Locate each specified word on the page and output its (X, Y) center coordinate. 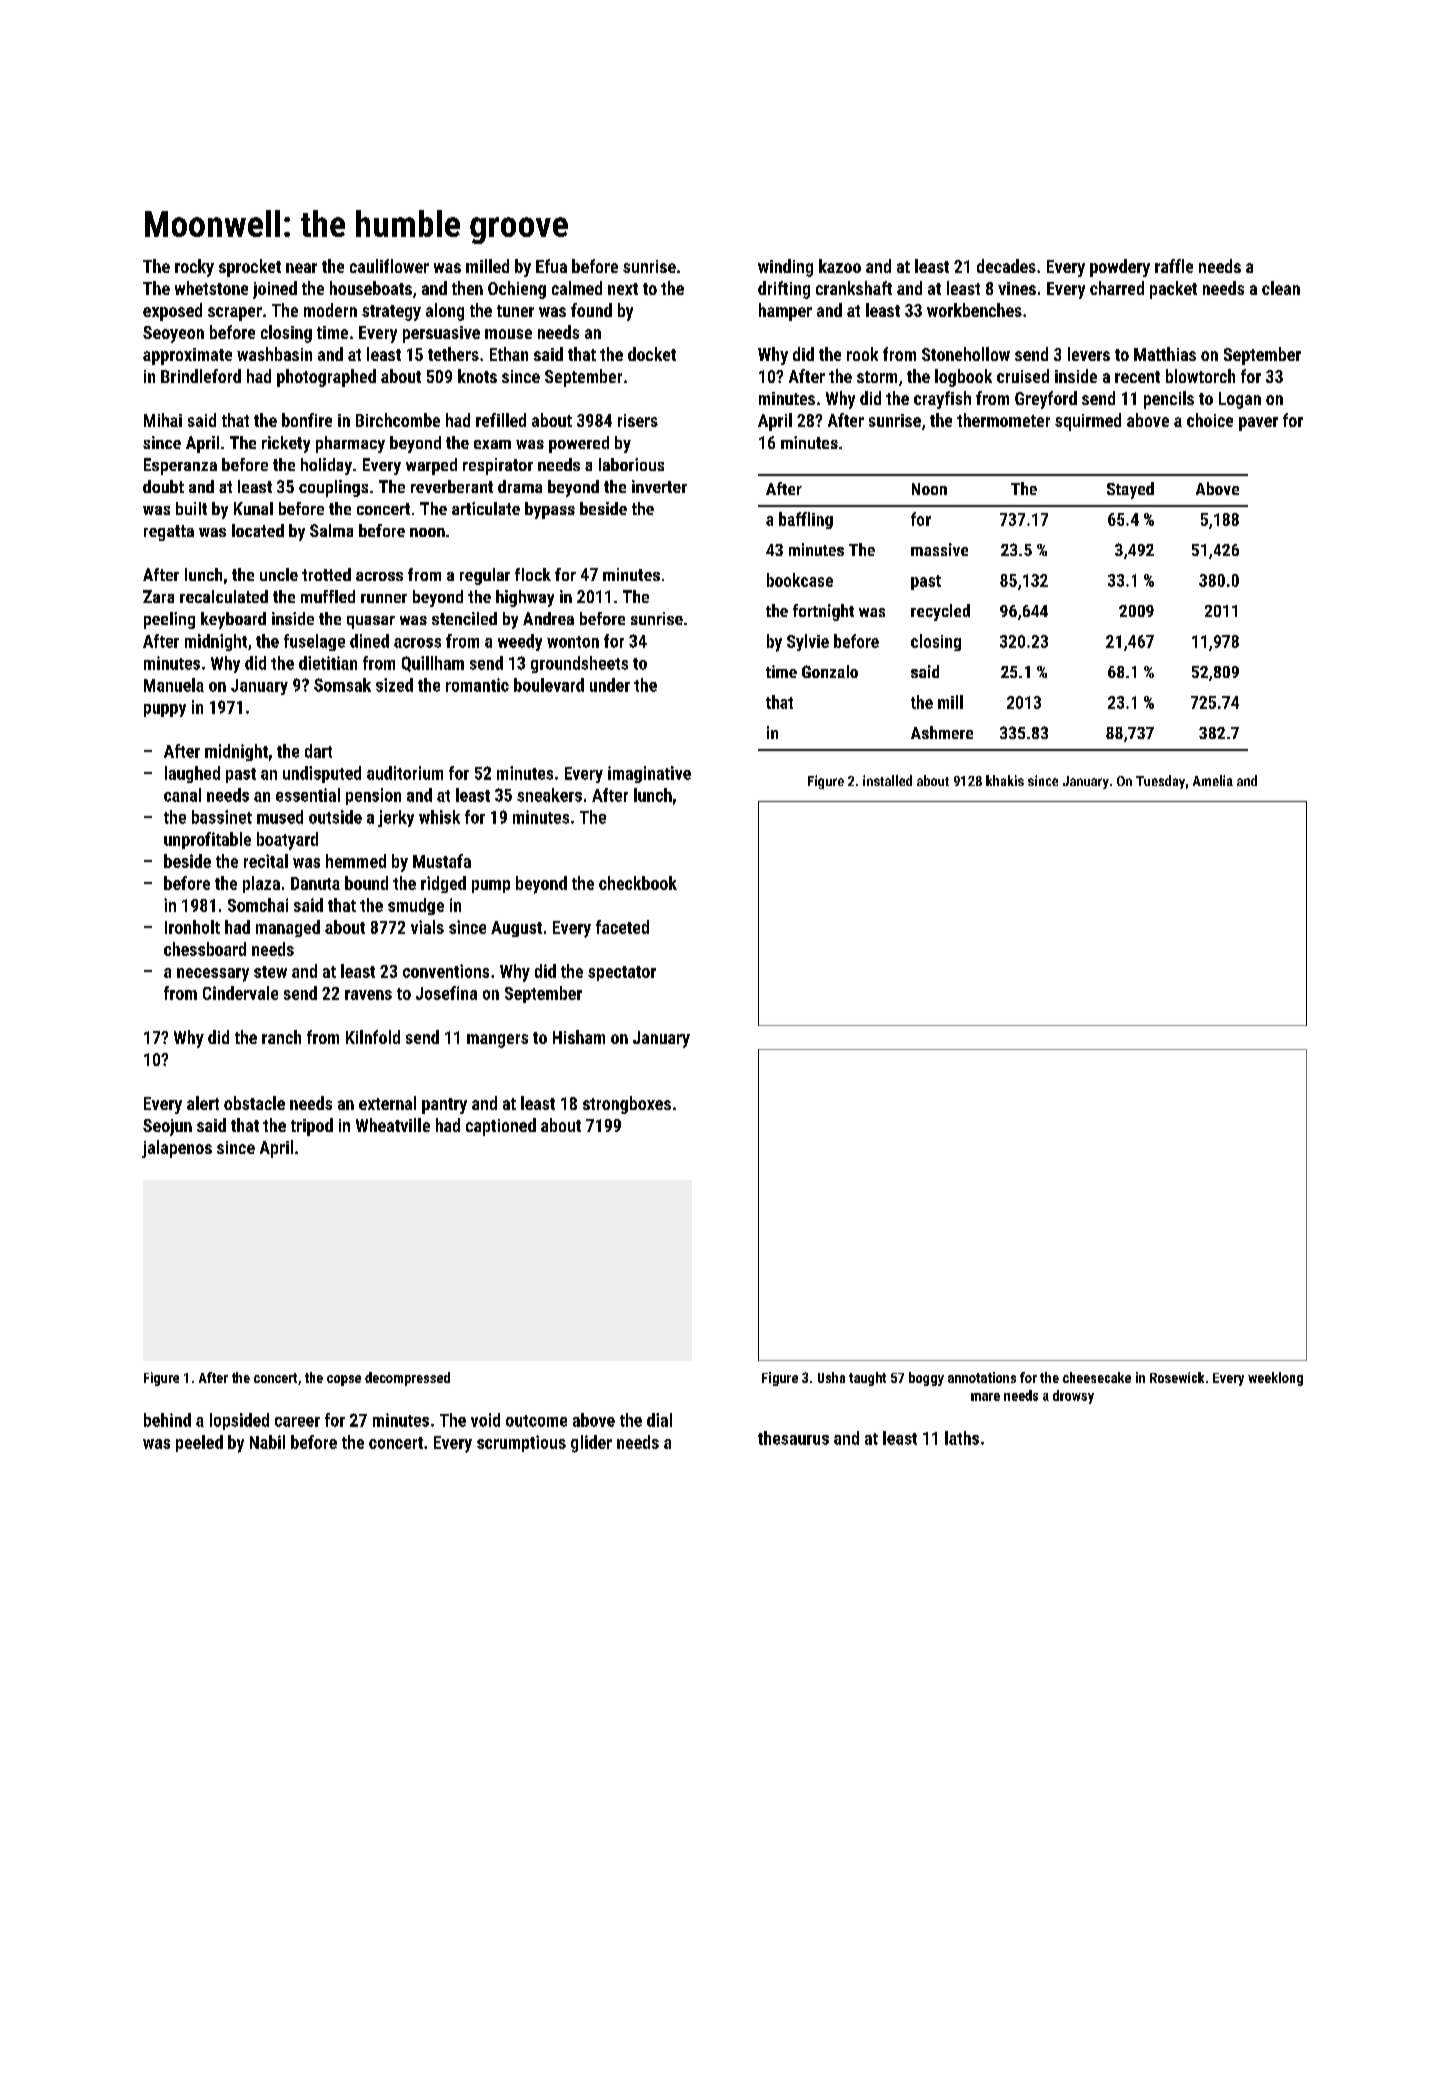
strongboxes (627, 1105)
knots (477, 376)
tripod (312, 1127)
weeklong (1275, 1379)
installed (887, 780)
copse (344, 1380)
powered (579, 444)
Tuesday (1160, 782)
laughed (192, 774)
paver (1258, 424)
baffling (806, 520)
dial (659, 1420)
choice (1210, 420)
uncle (279, 574)
